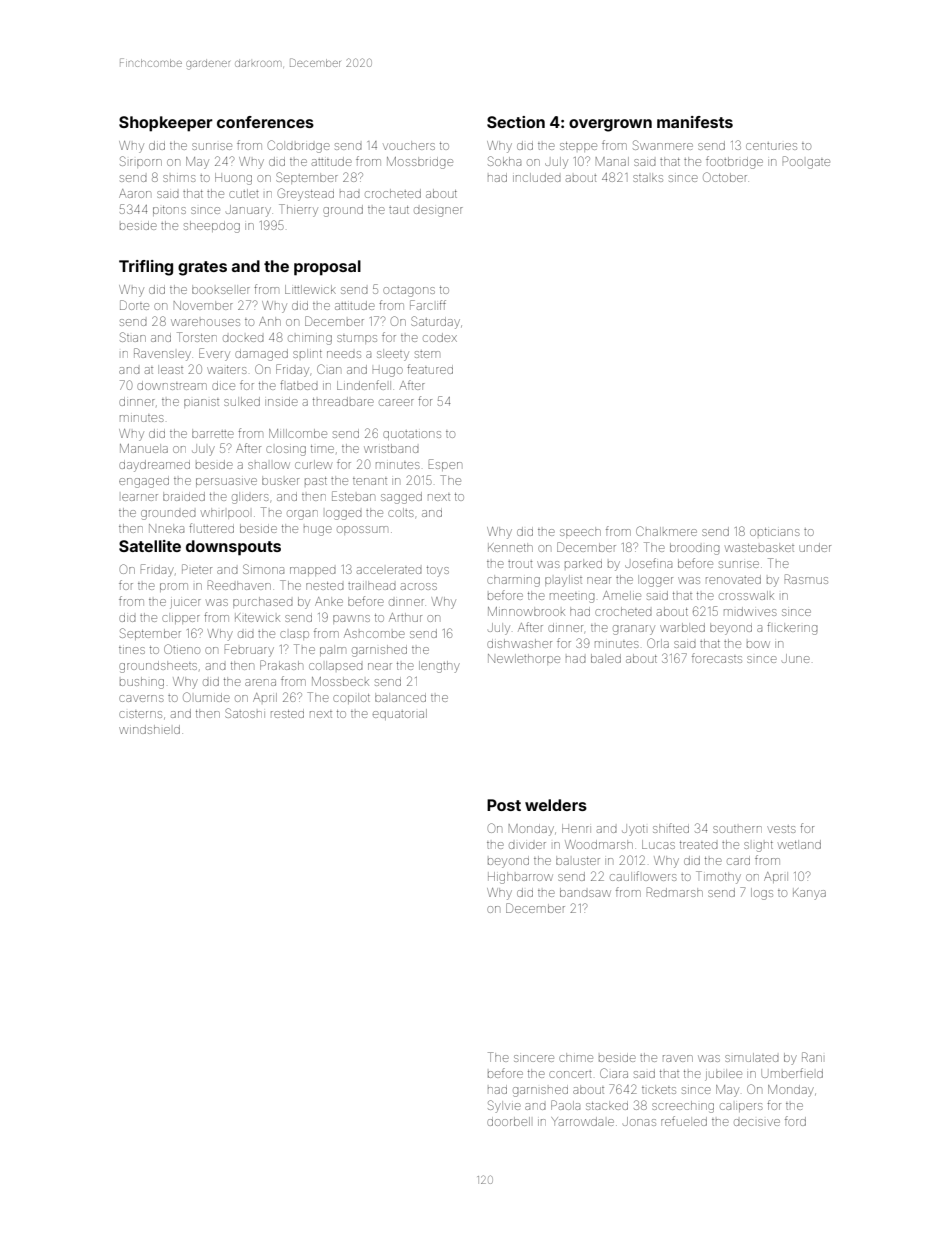 Image resolution: width=952 pixels, height=1233 pixels. I want to click on Satellite, so click(150, 546).
